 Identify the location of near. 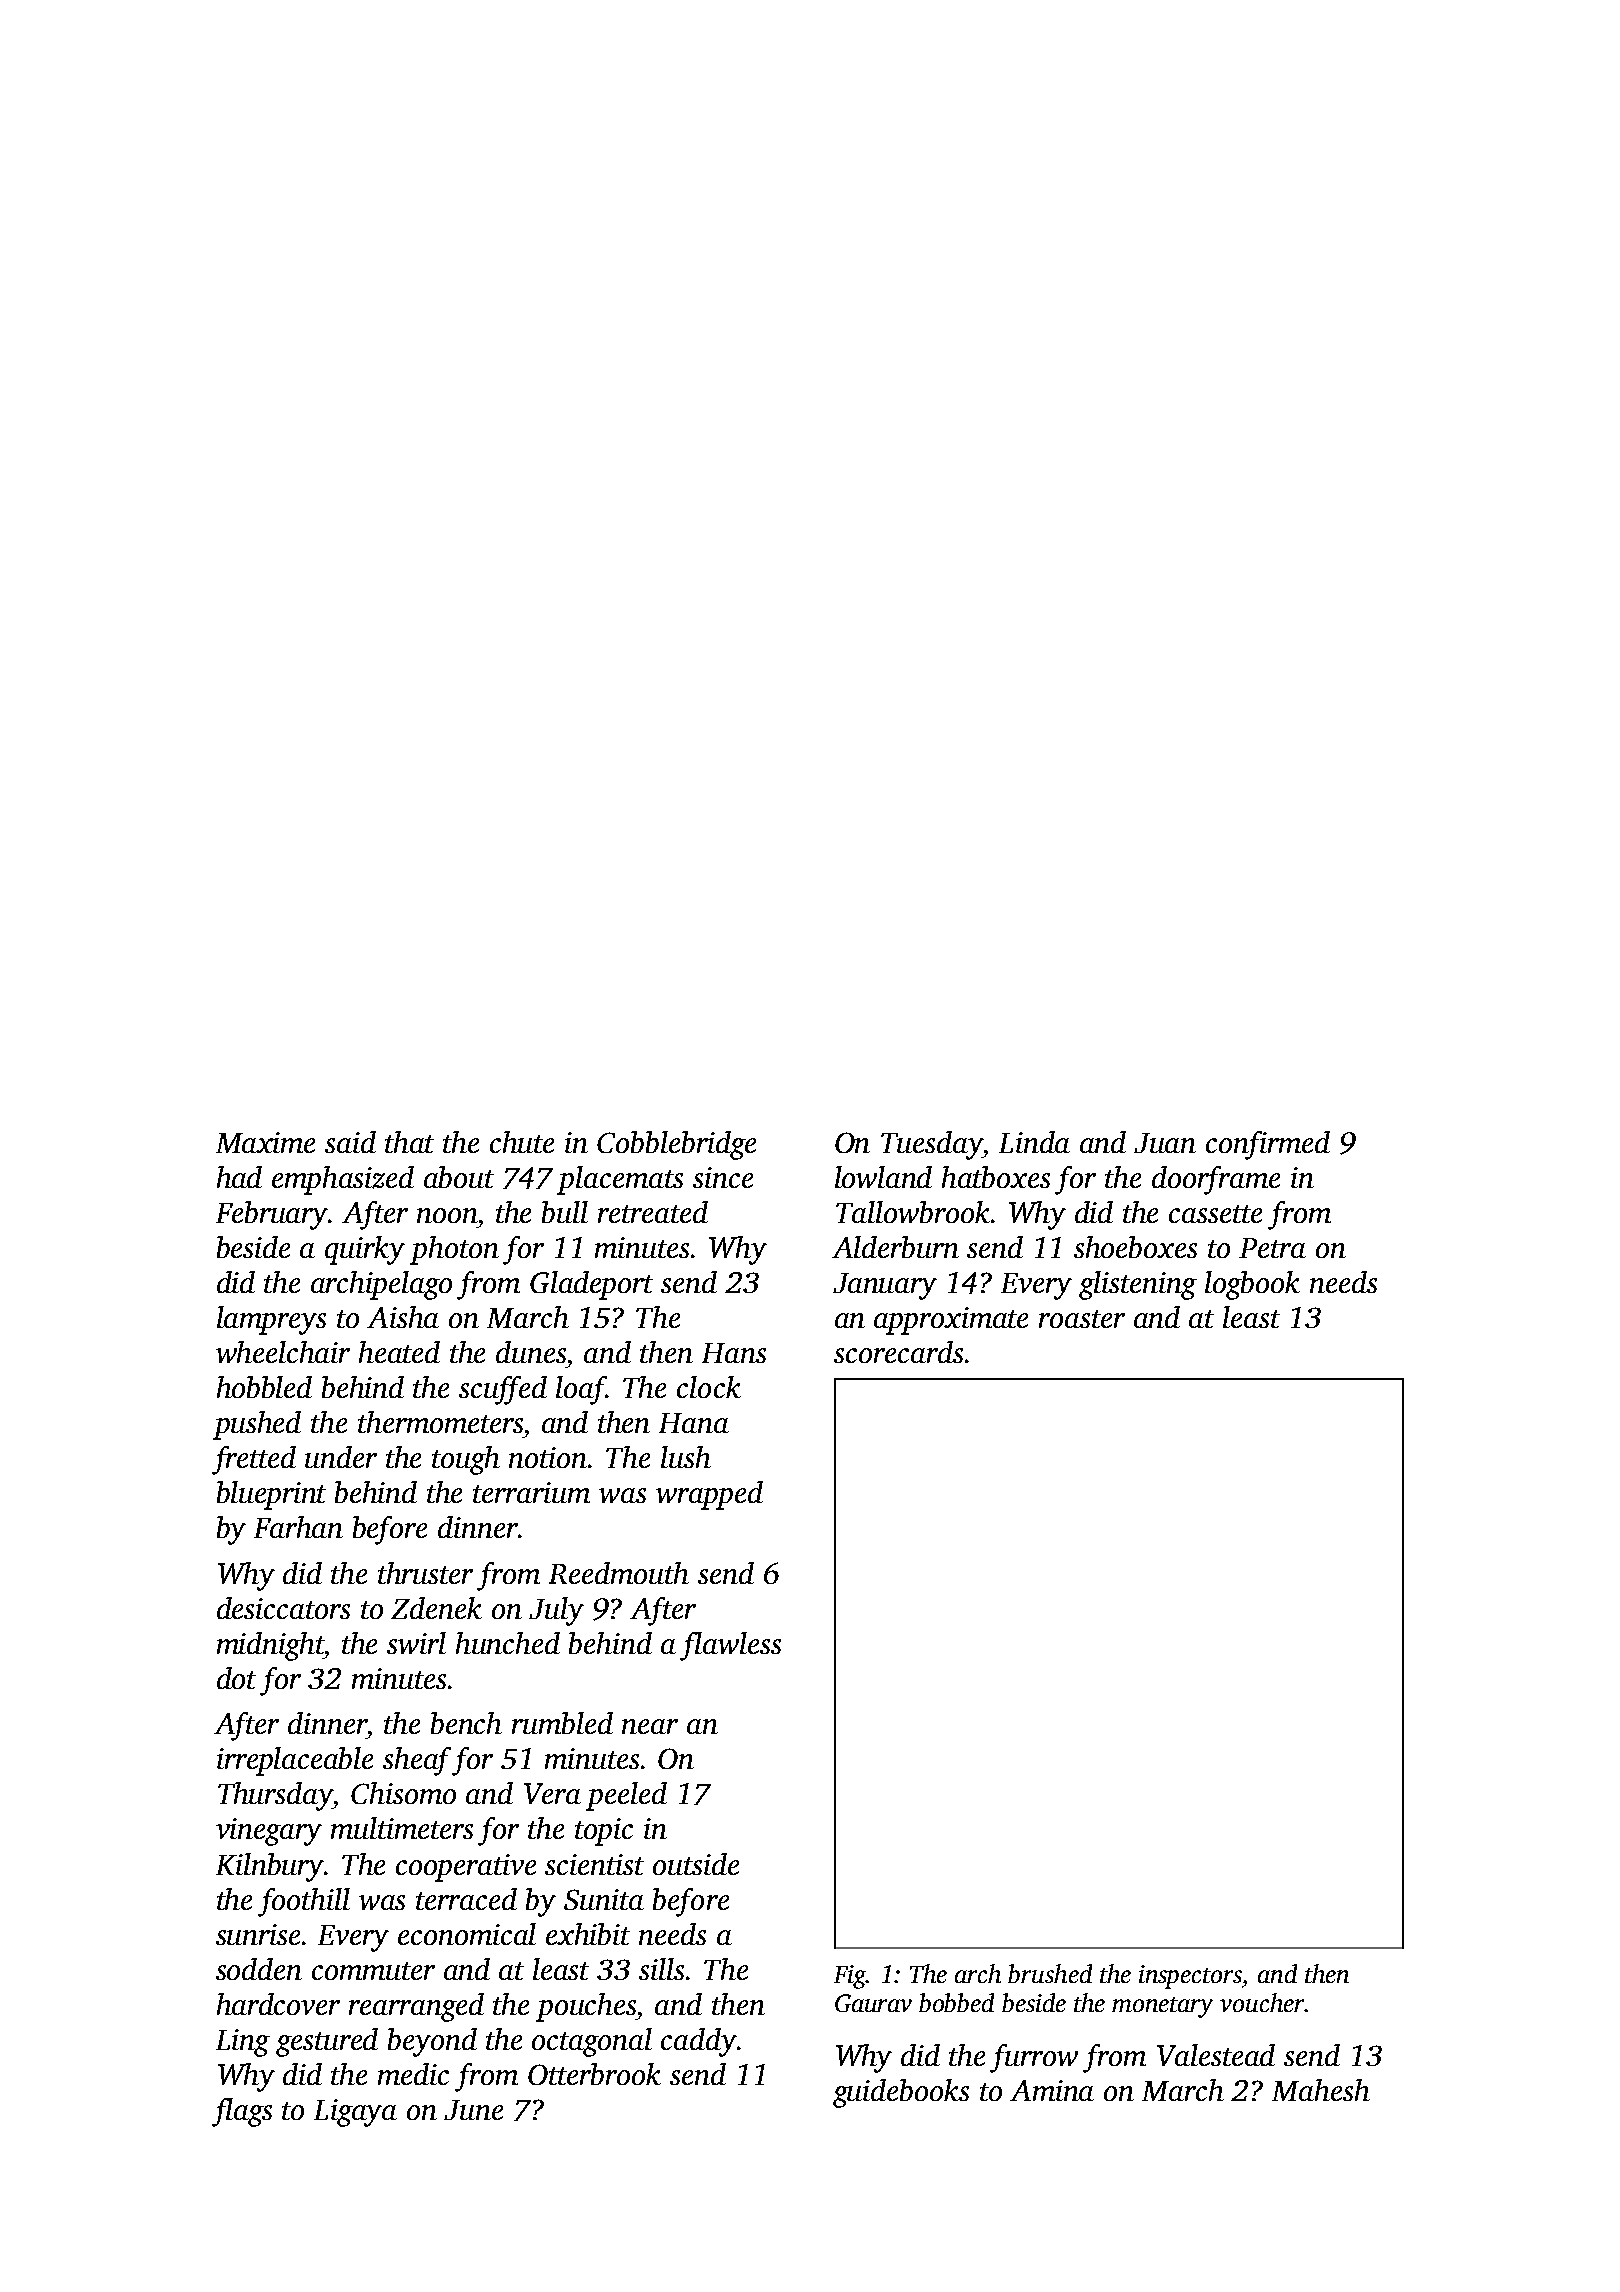
(650, 1726).
